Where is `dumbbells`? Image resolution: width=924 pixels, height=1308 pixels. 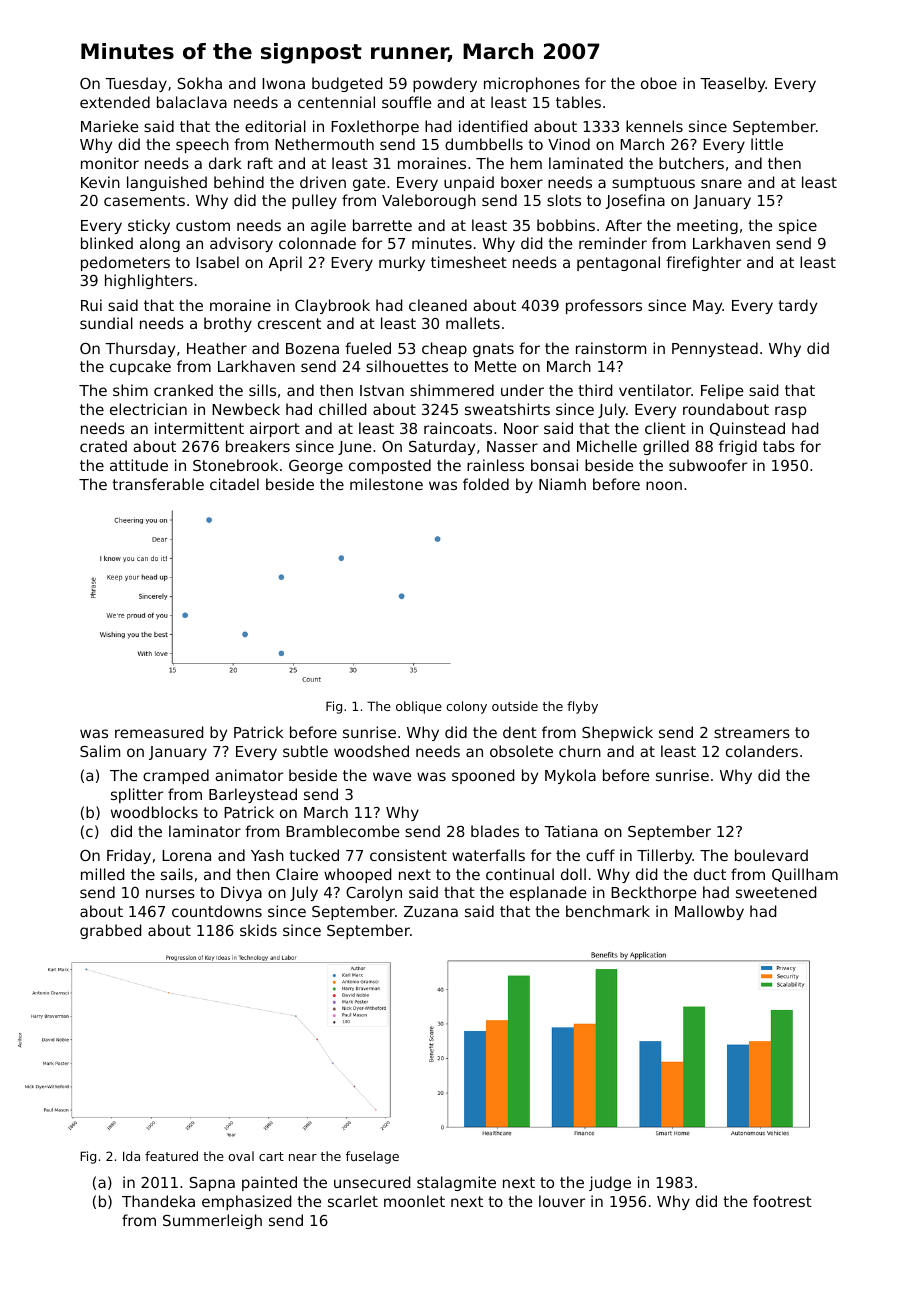 dumbbells is located at coordinates (484, 144).
